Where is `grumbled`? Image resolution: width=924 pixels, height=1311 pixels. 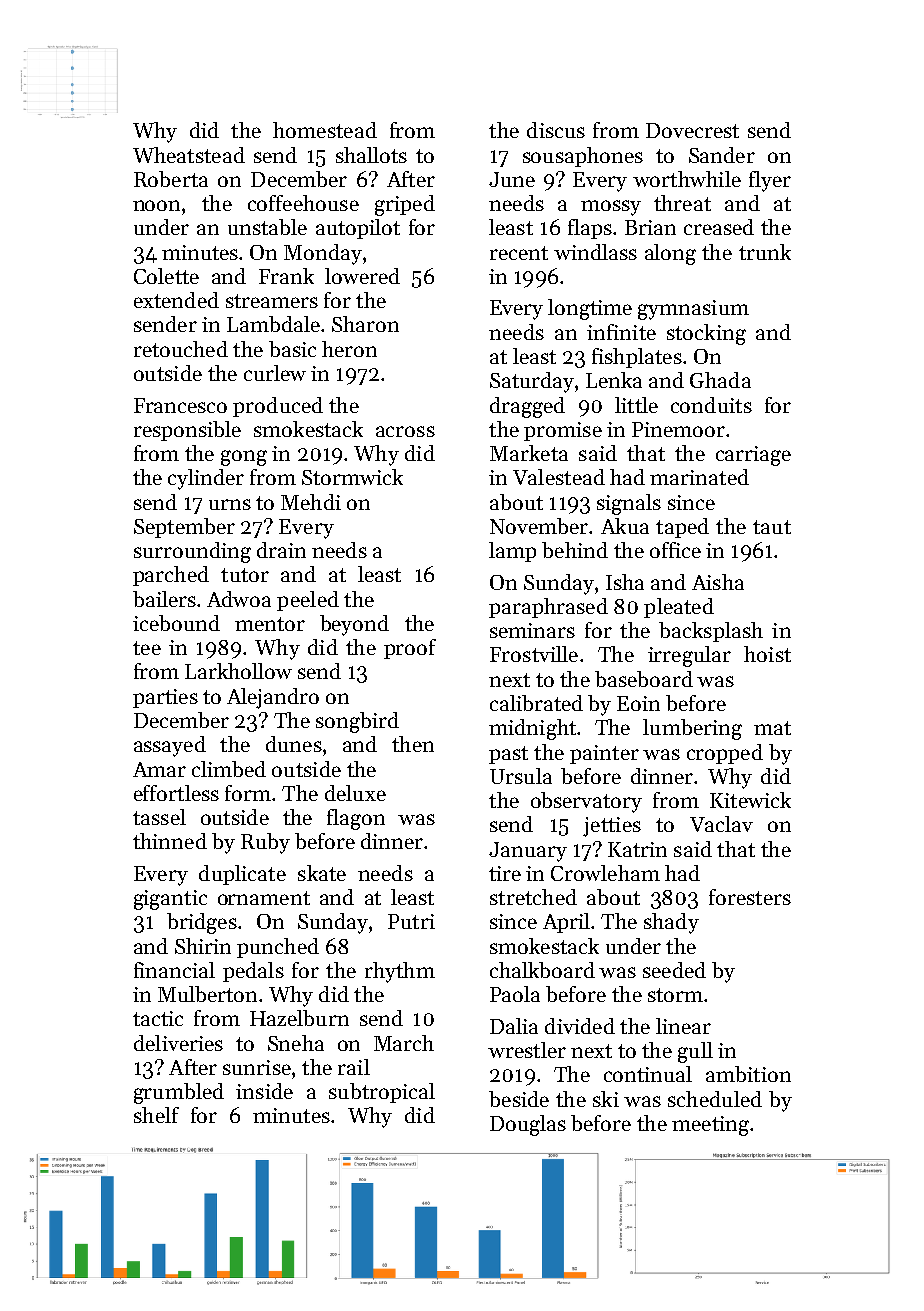 grumbled is located at coordinates (179, 1093).
